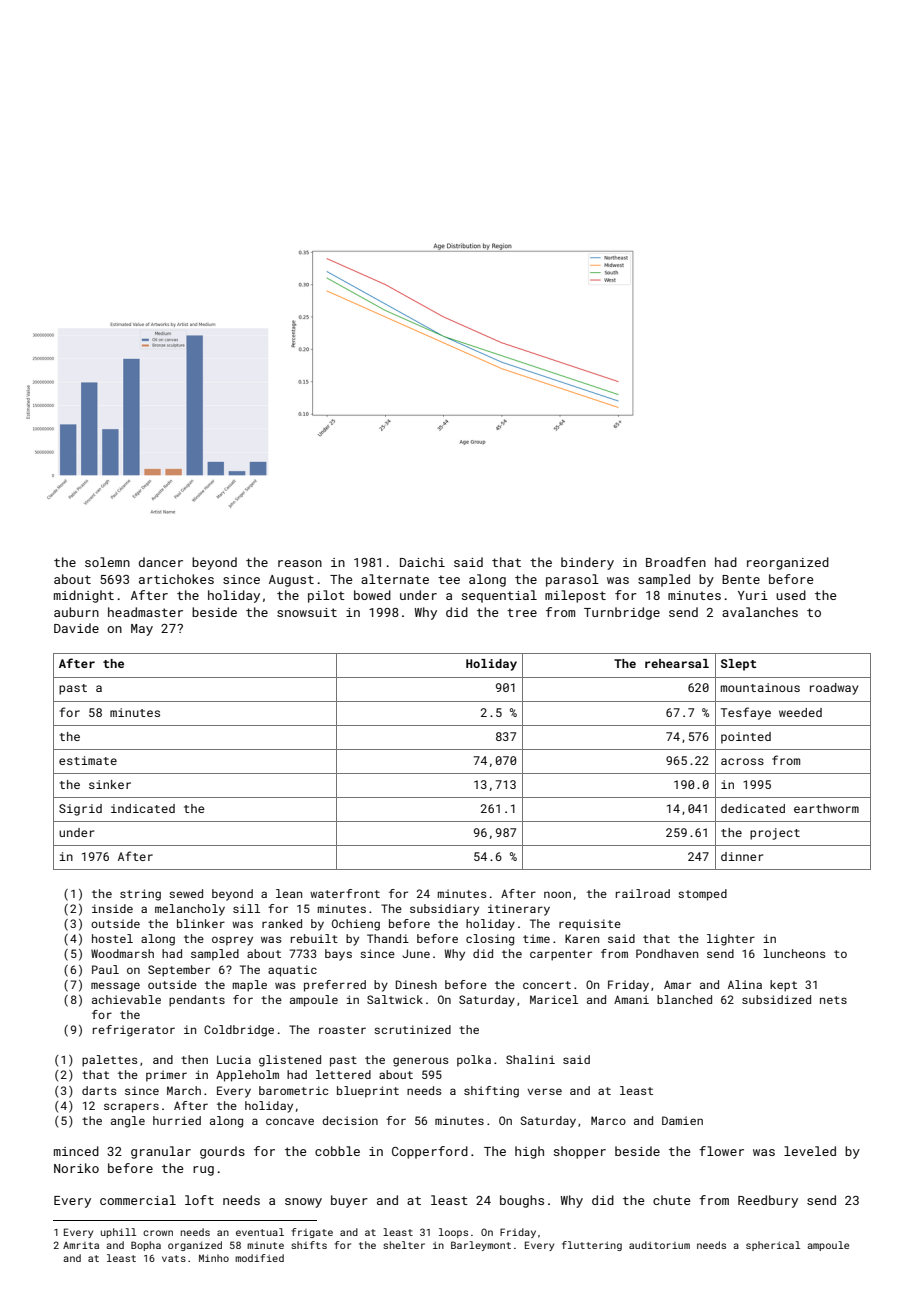 This document has height=1308, width=924. Describe the element at coordinates (676, 562) in the document. I see `Broadfen` at that location.
